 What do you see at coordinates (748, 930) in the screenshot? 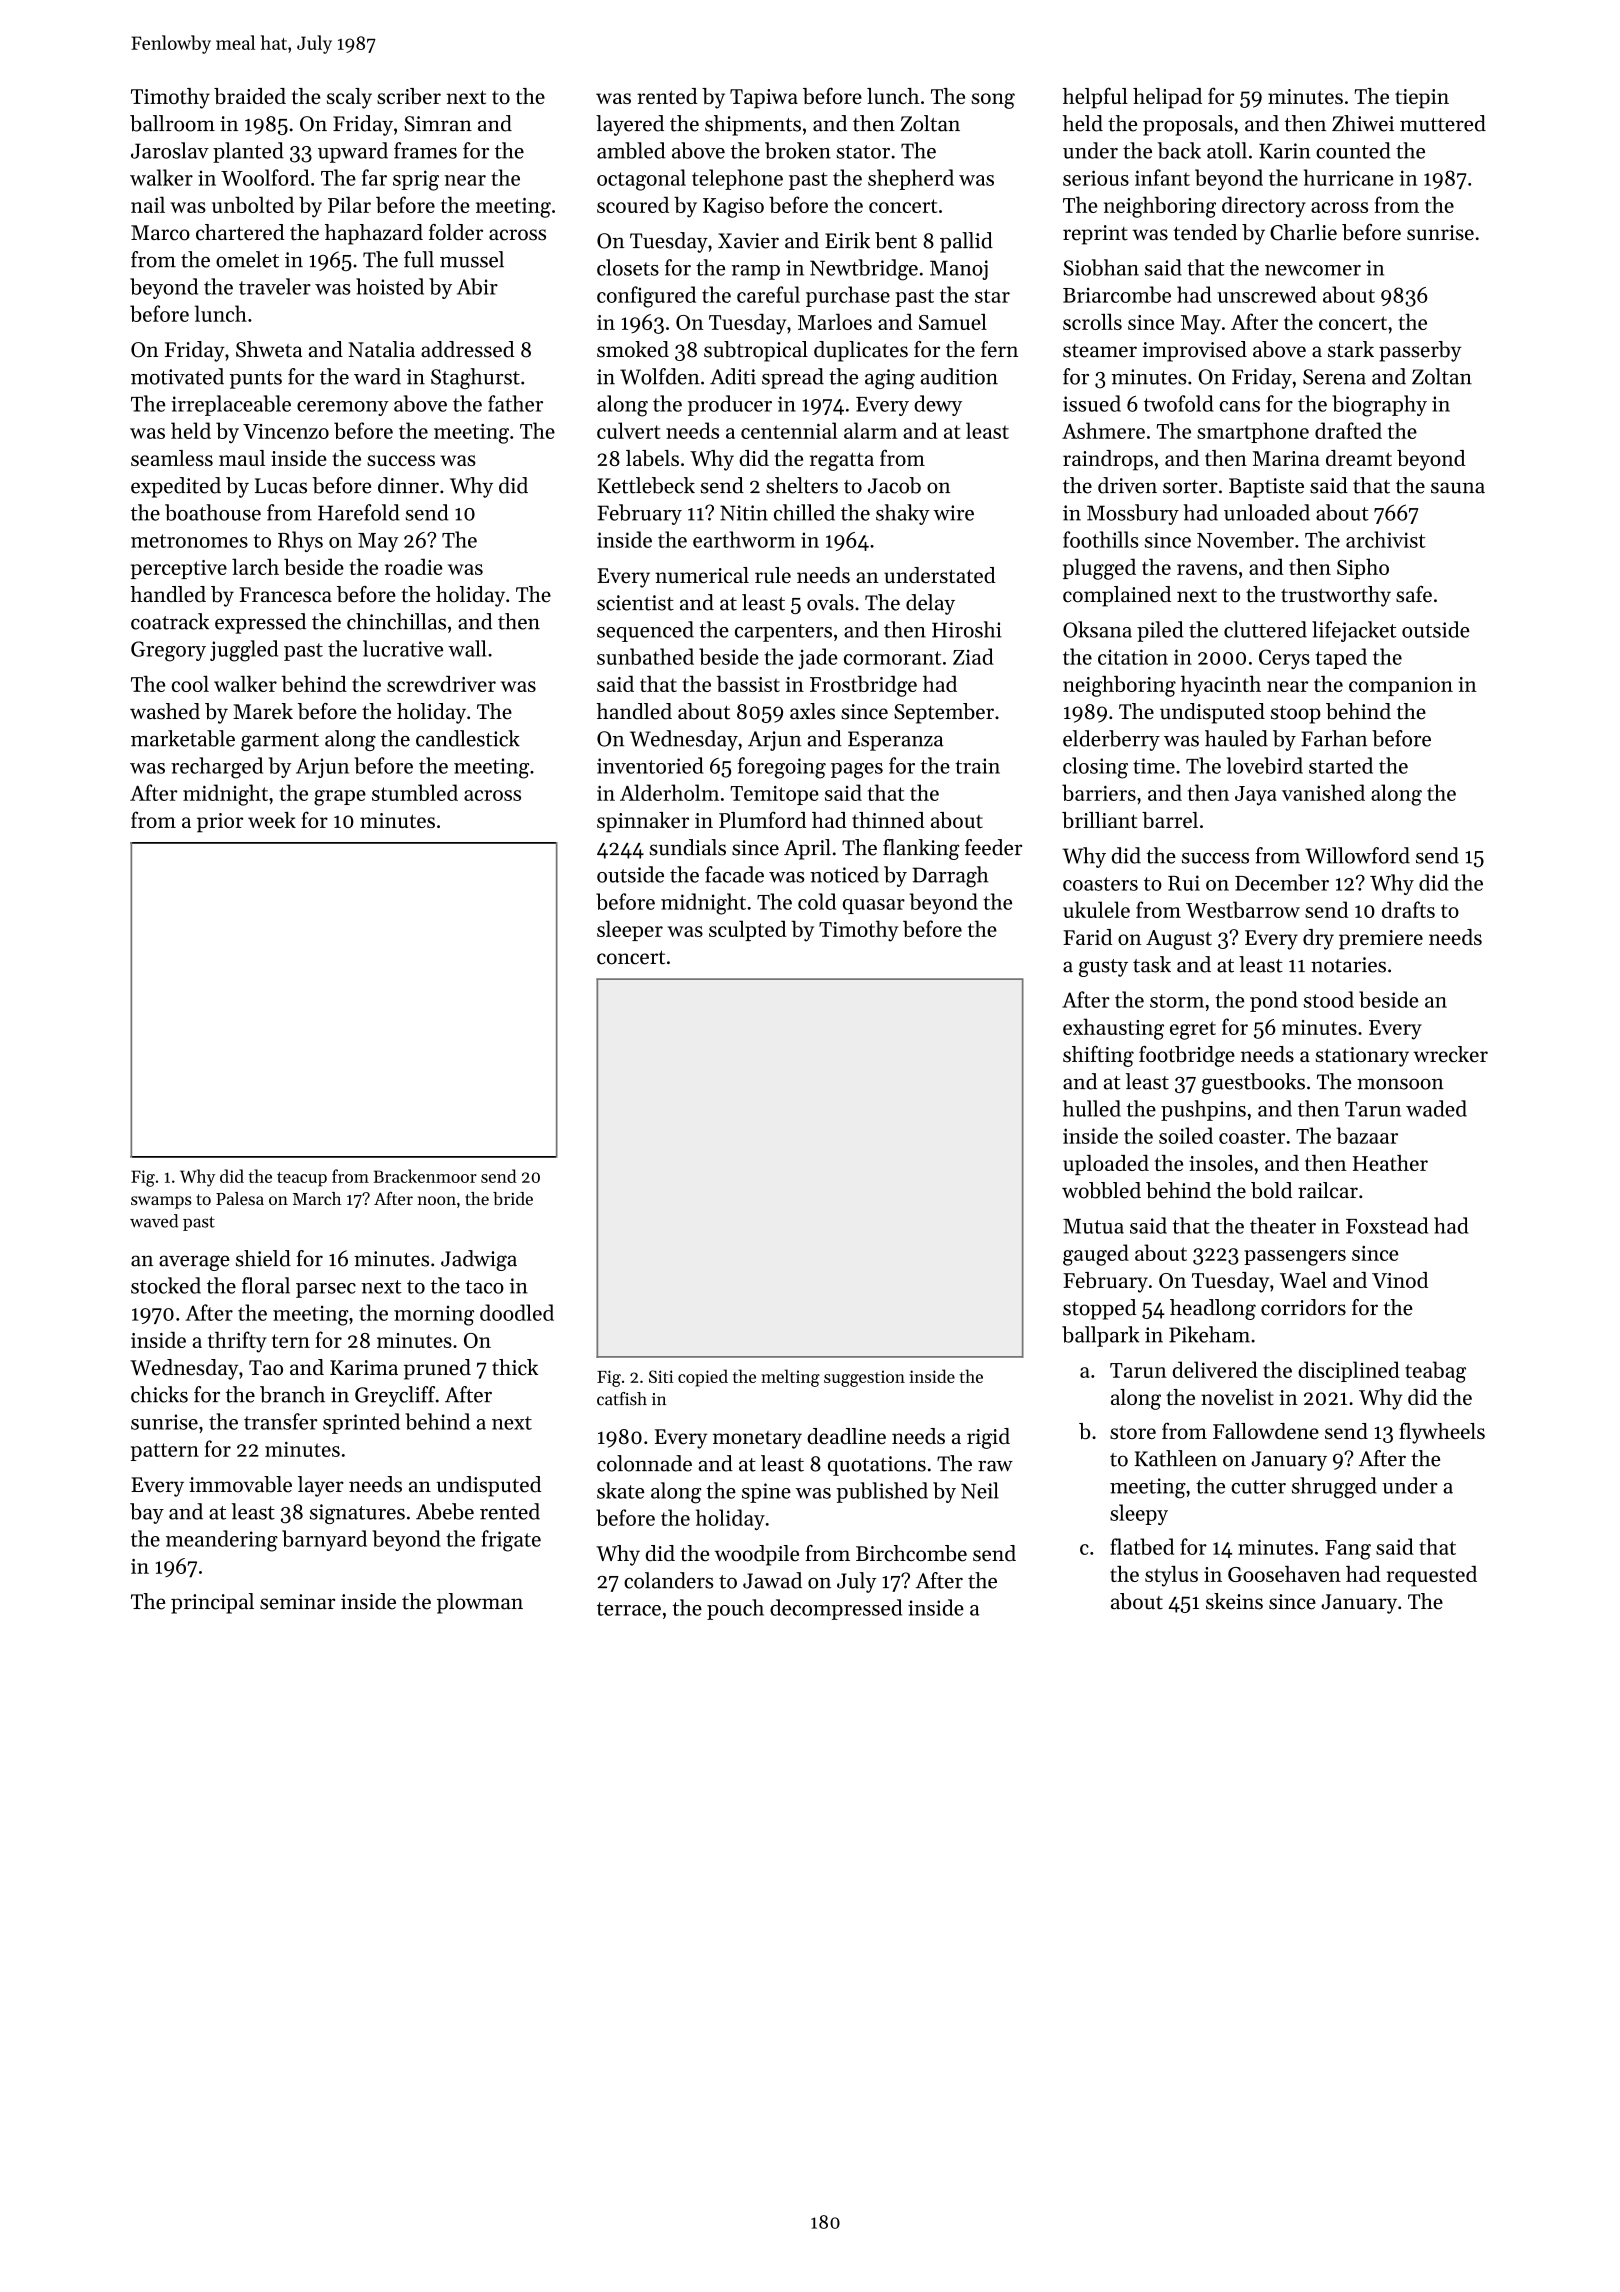
I see `sculpted` at bounding box center [748, 930].
